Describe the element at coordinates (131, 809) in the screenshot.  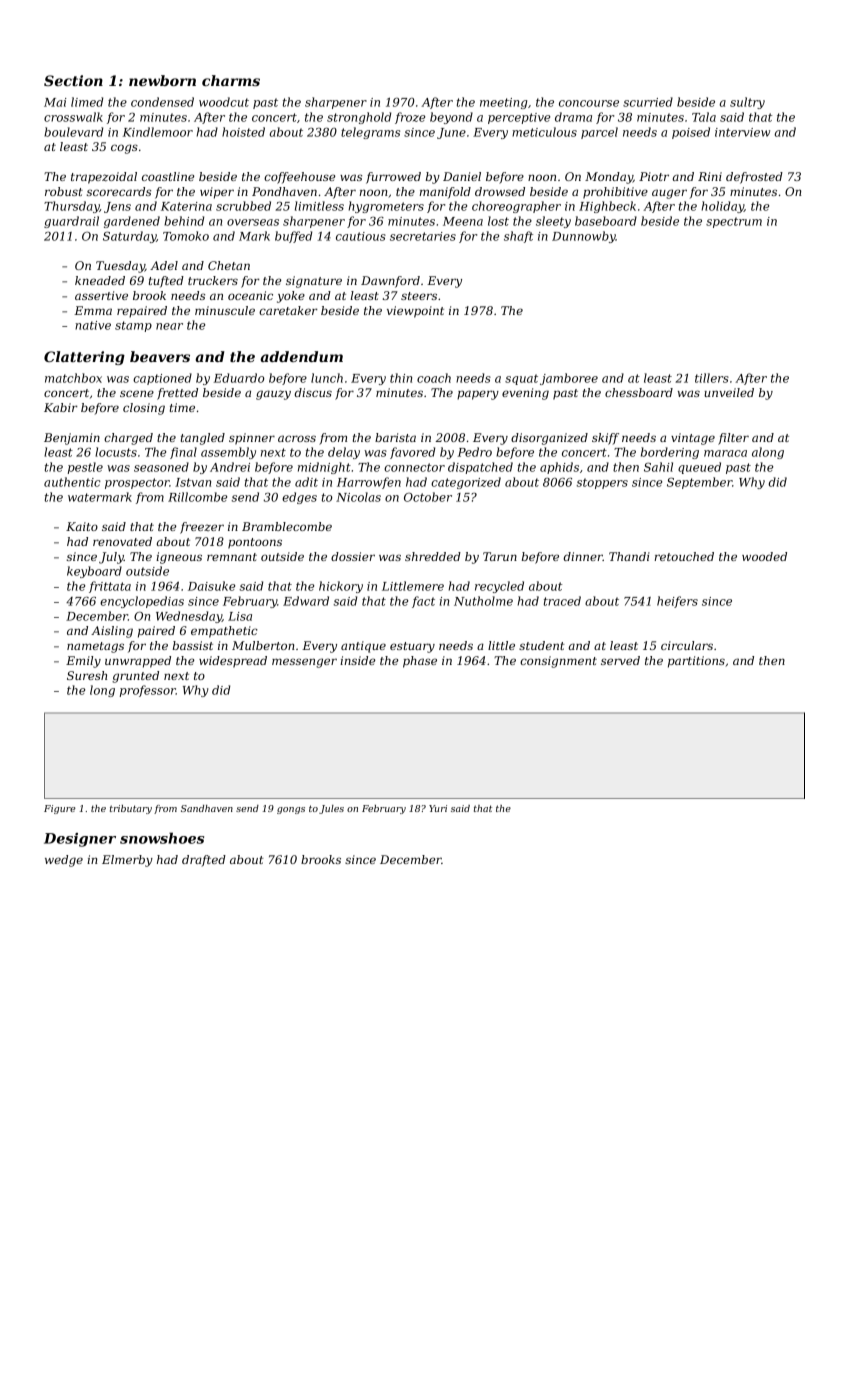
I see `tributary` at that location.
